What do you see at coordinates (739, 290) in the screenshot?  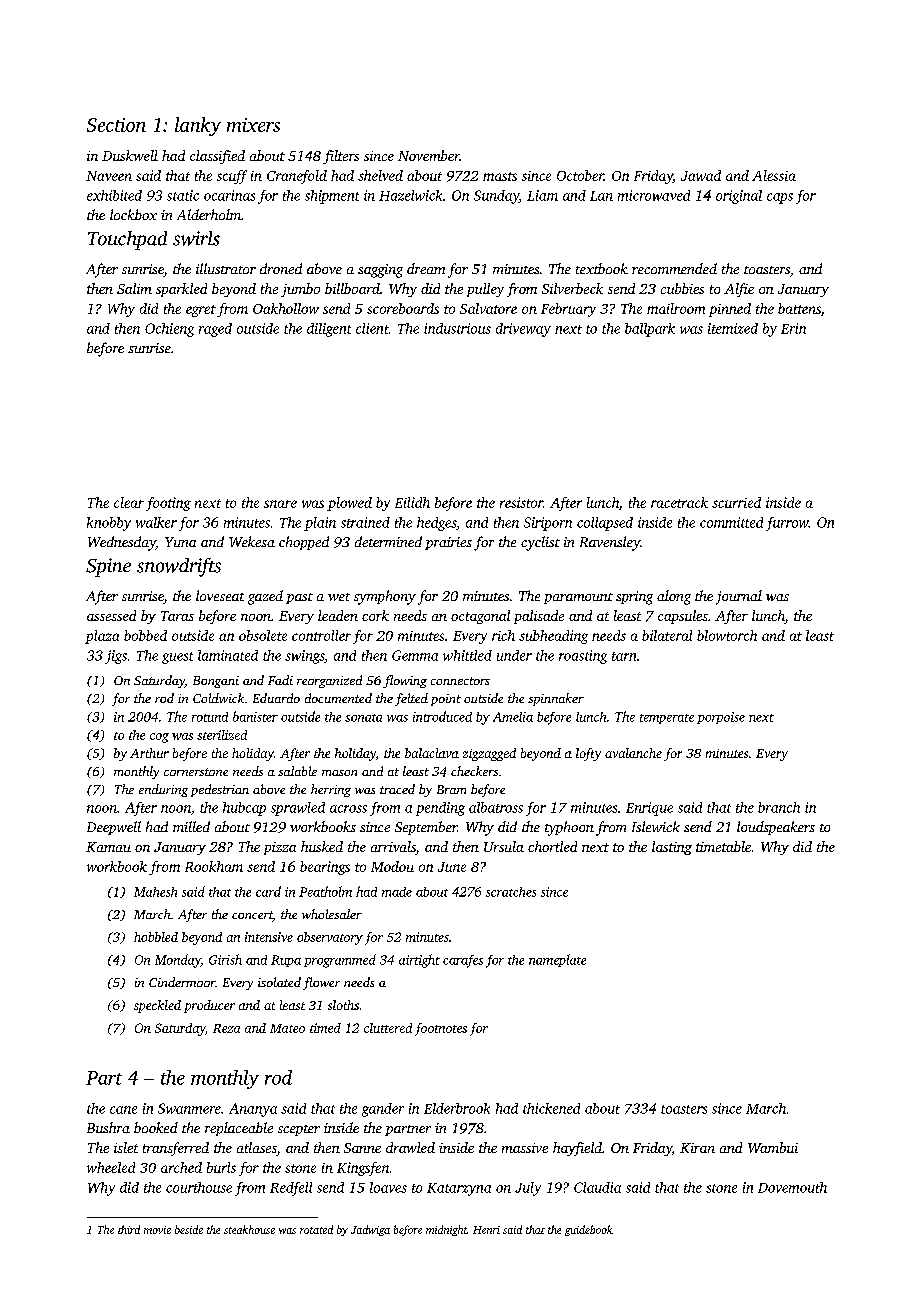 I see `Alfie` at bounding box center [739, 290].
